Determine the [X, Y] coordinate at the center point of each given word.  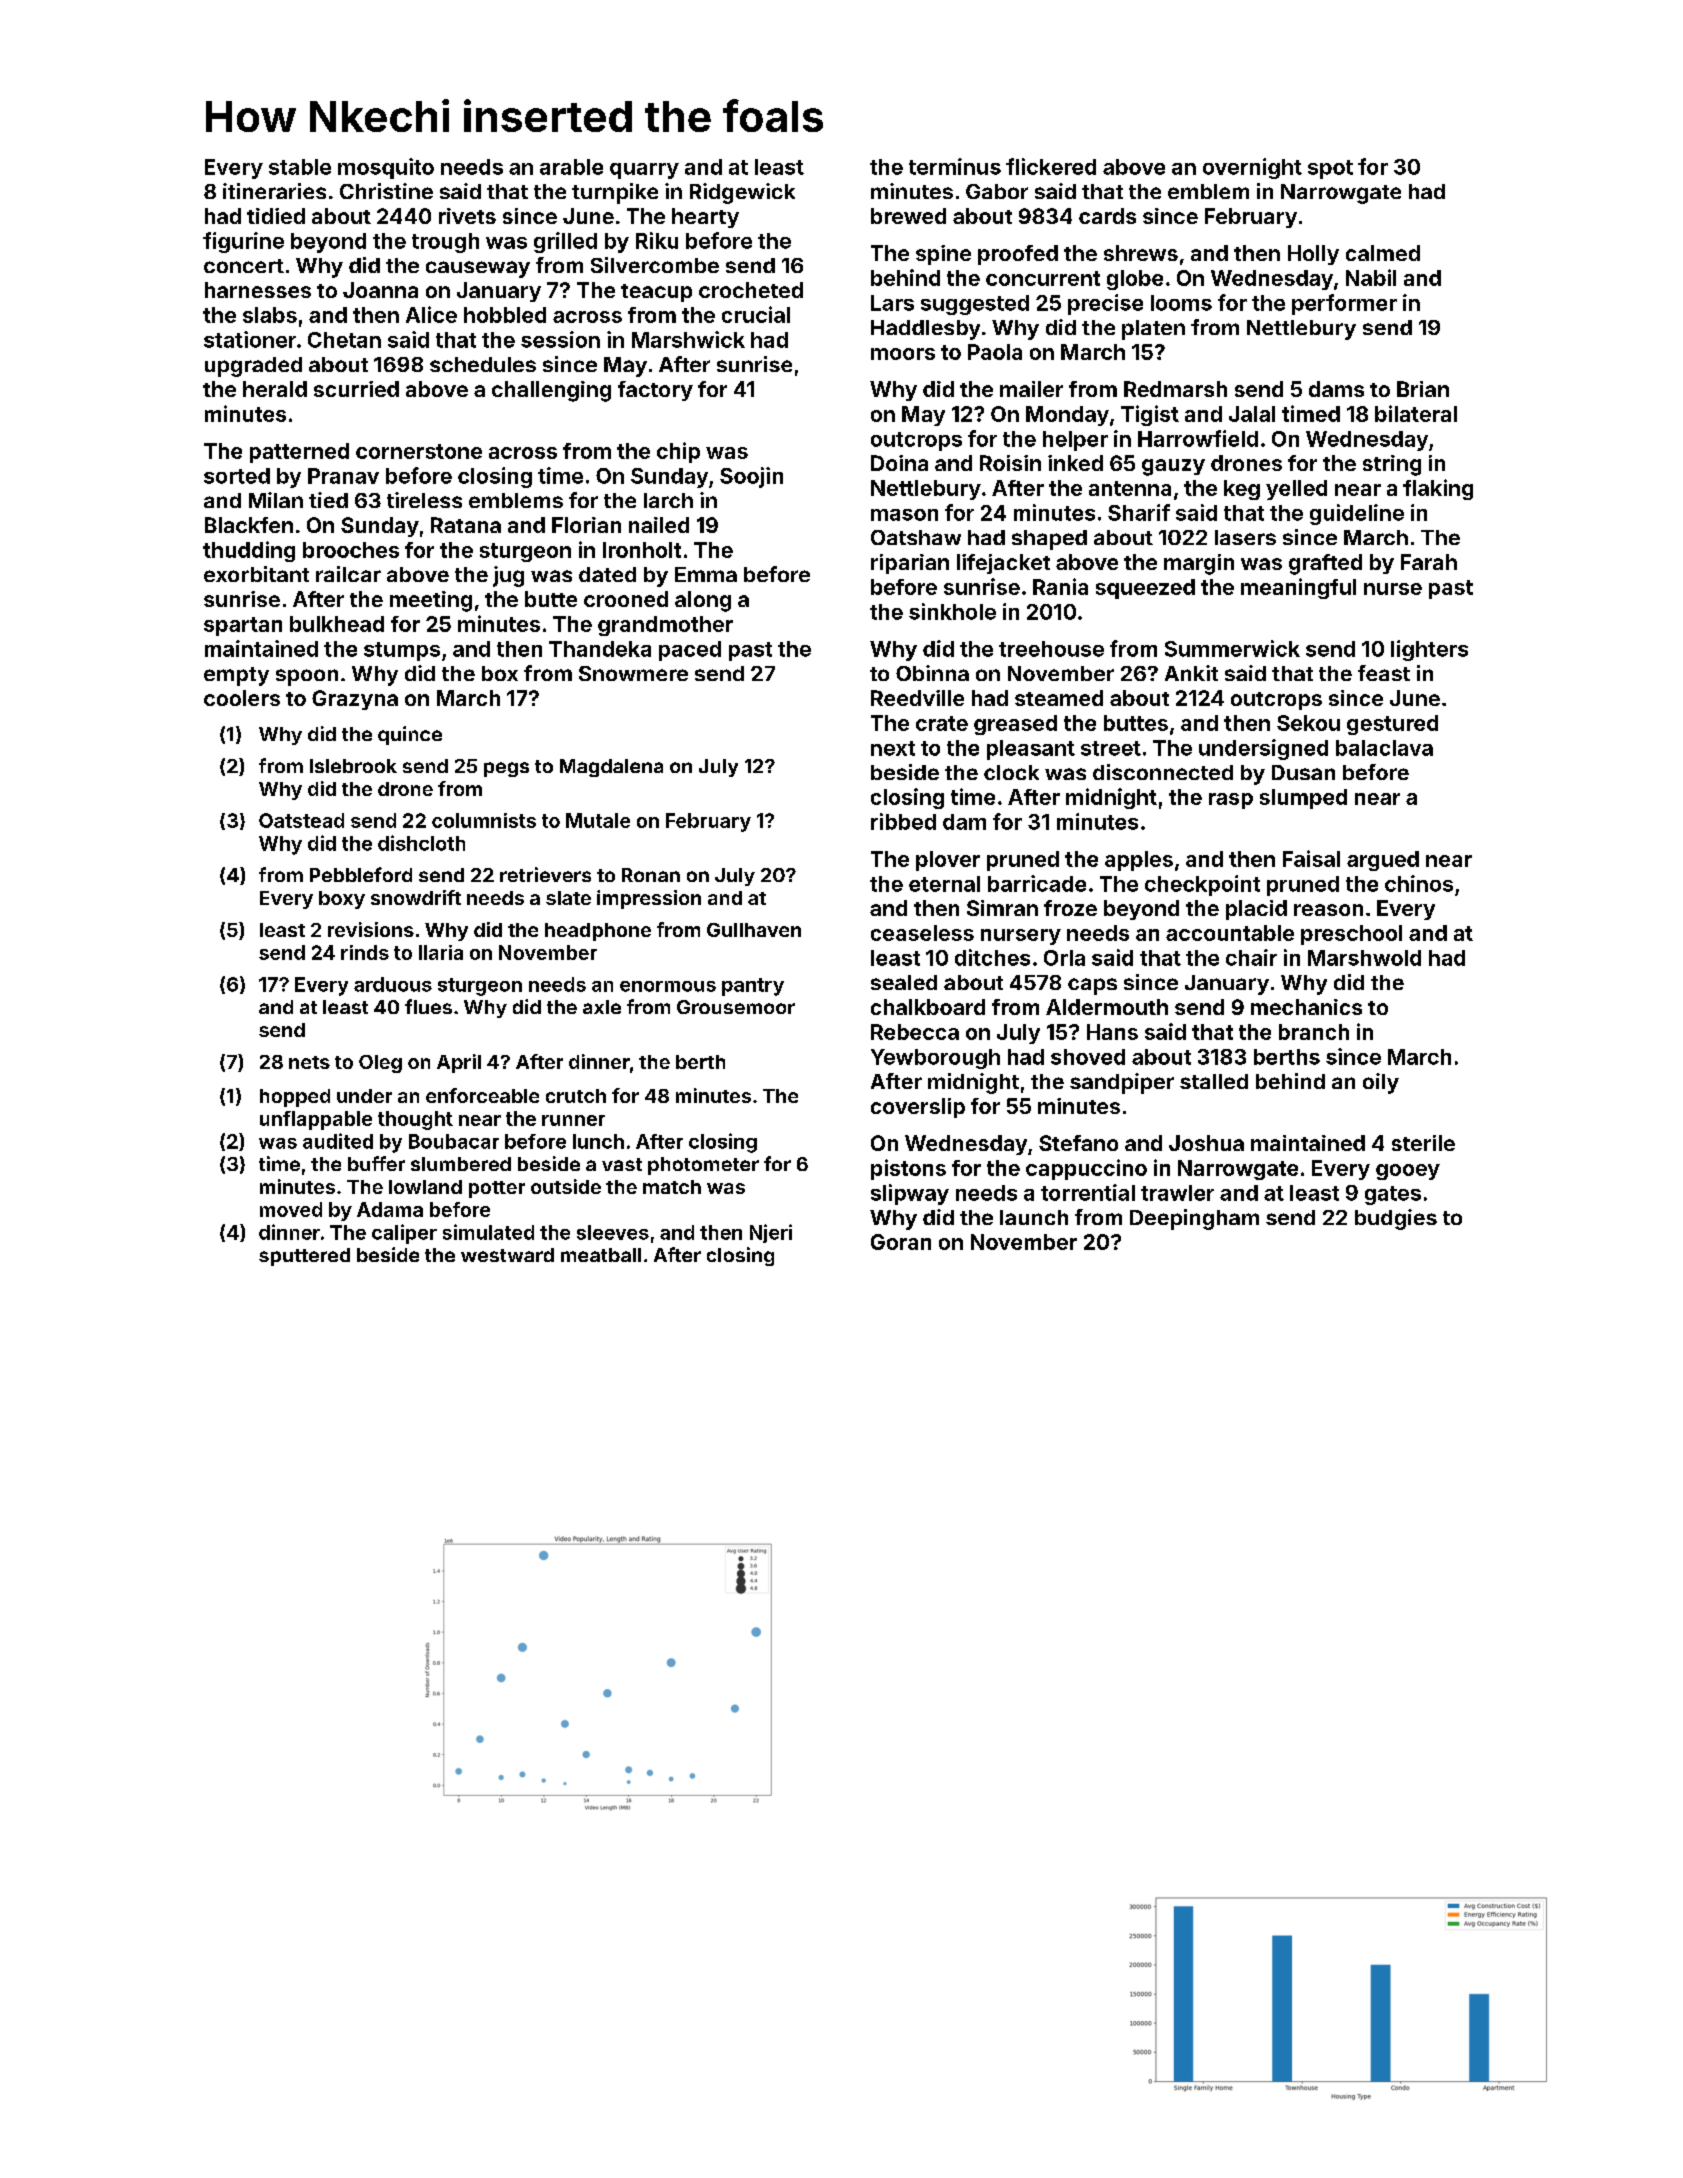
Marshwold [1364, 958]
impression [649, 899]
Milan [276, 500]
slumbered [461, 1164]
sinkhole [952, 611]
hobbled [505, 315]
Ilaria [441, 952]
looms [1181, 303]
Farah [1429, 562]
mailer [1031, 389]
